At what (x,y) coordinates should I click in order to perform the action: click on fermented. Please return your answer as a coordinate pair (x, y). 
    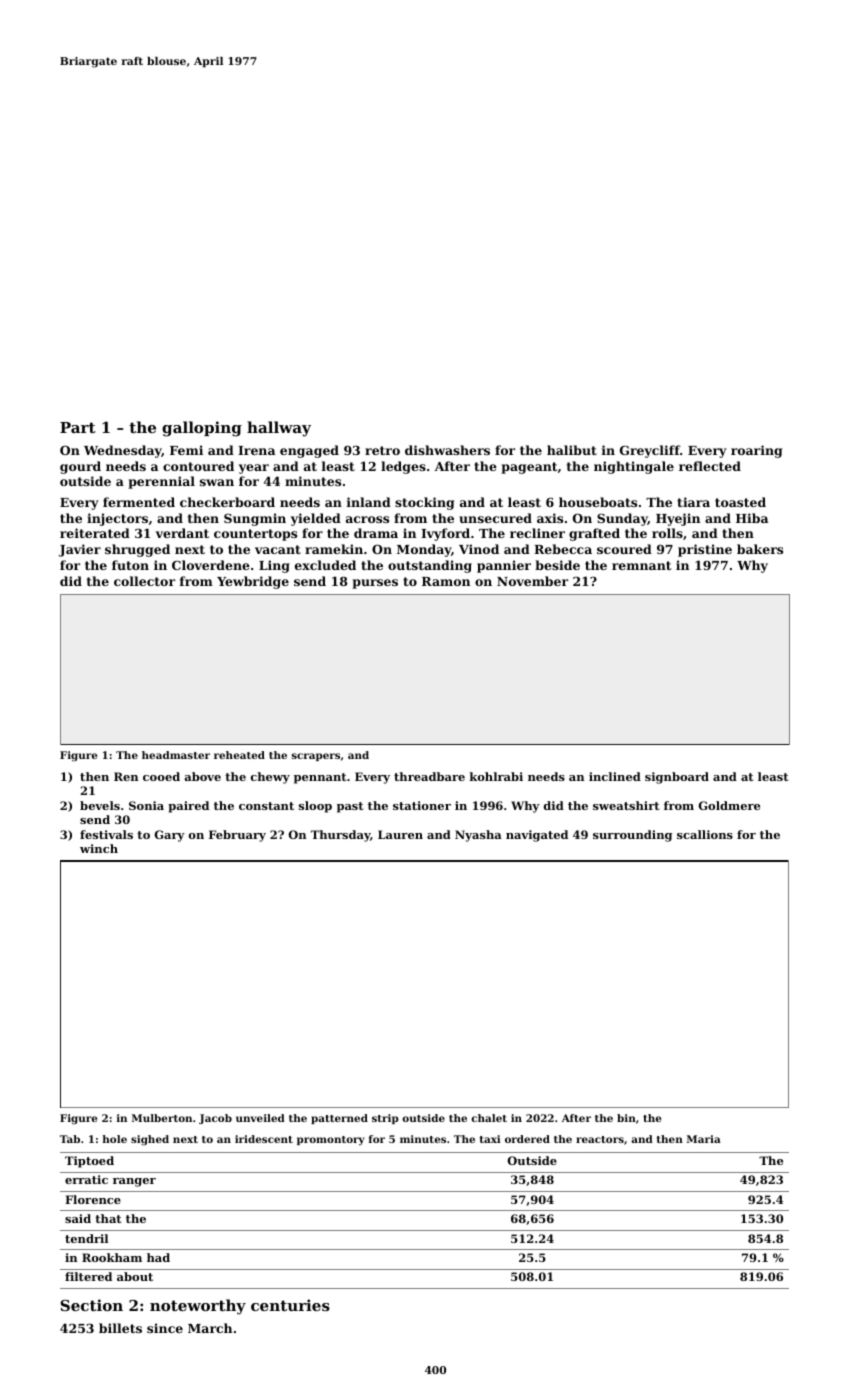
    Looking at the image, I should click on (139, 502).
